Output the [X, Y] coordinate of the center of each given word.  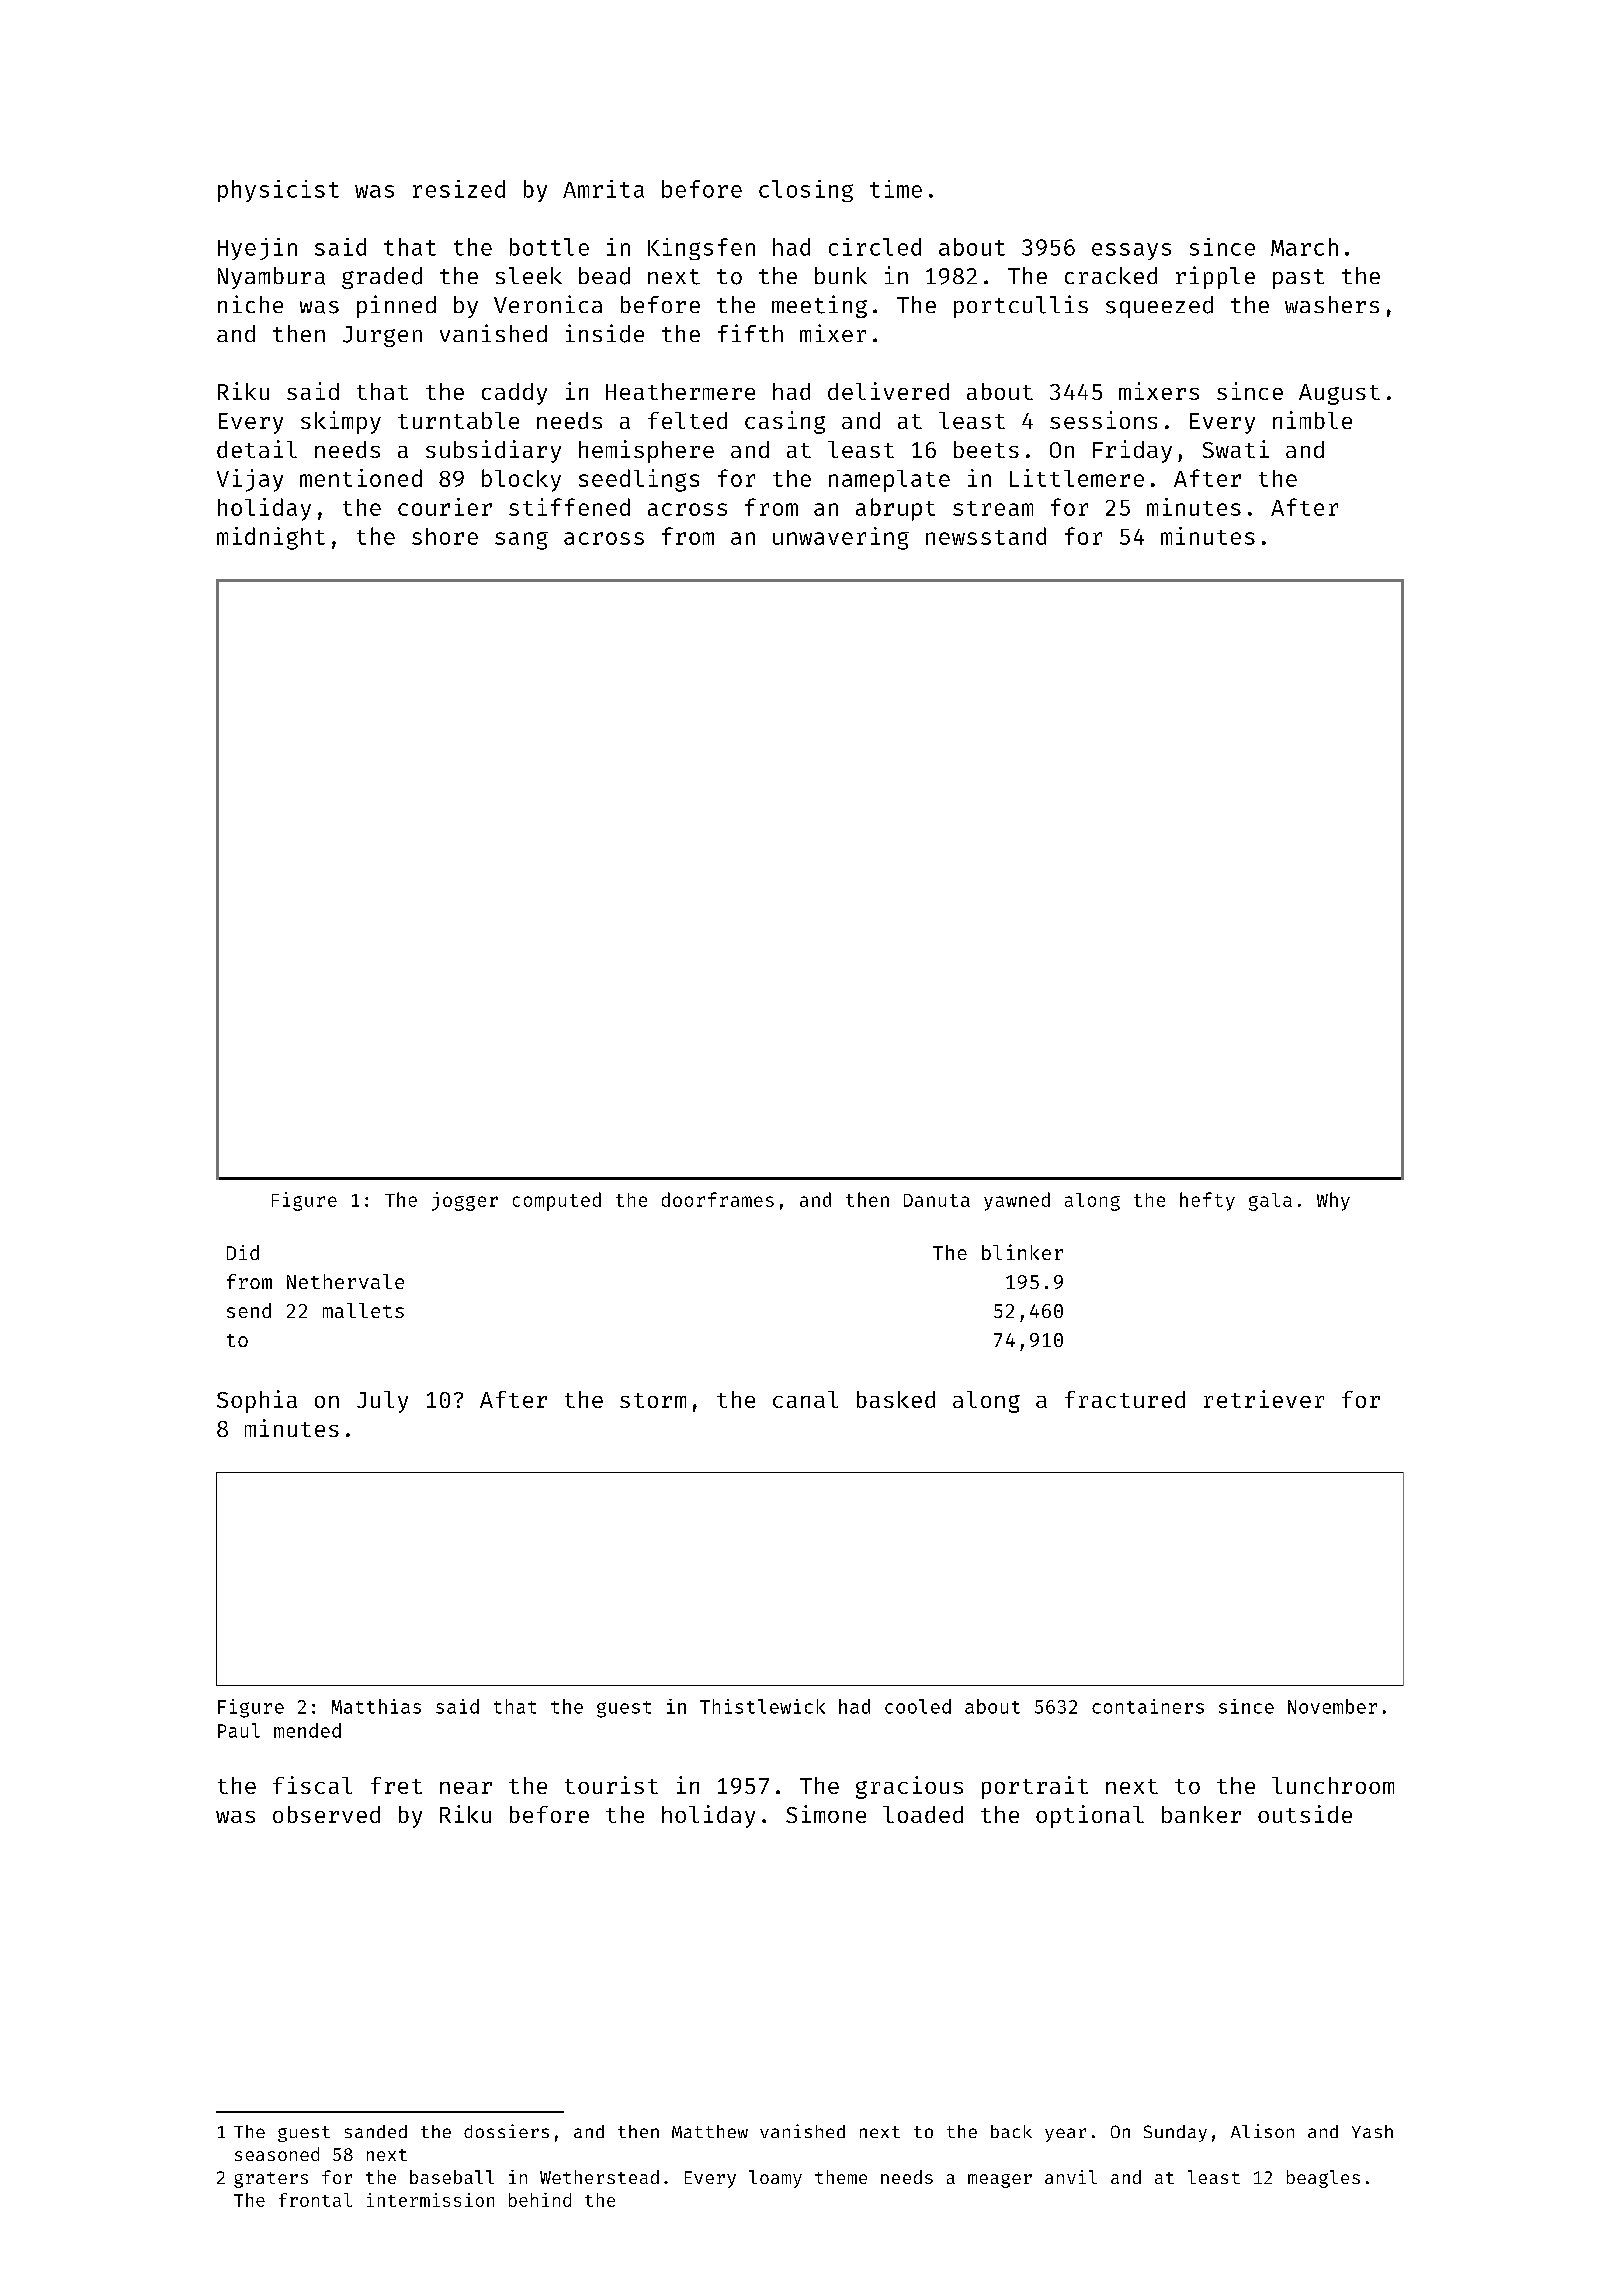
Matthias [376, 1706]
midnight [271, 538]
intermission [430, 2200]
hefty [1207, 1201]
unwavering [841, 538]
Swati [1236, 449]
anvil [1071, 2177]
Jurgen [382, 336]
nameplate [889, 481]
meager [1000, 2181]
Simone [826, 1814]
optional [1090, 1816]
